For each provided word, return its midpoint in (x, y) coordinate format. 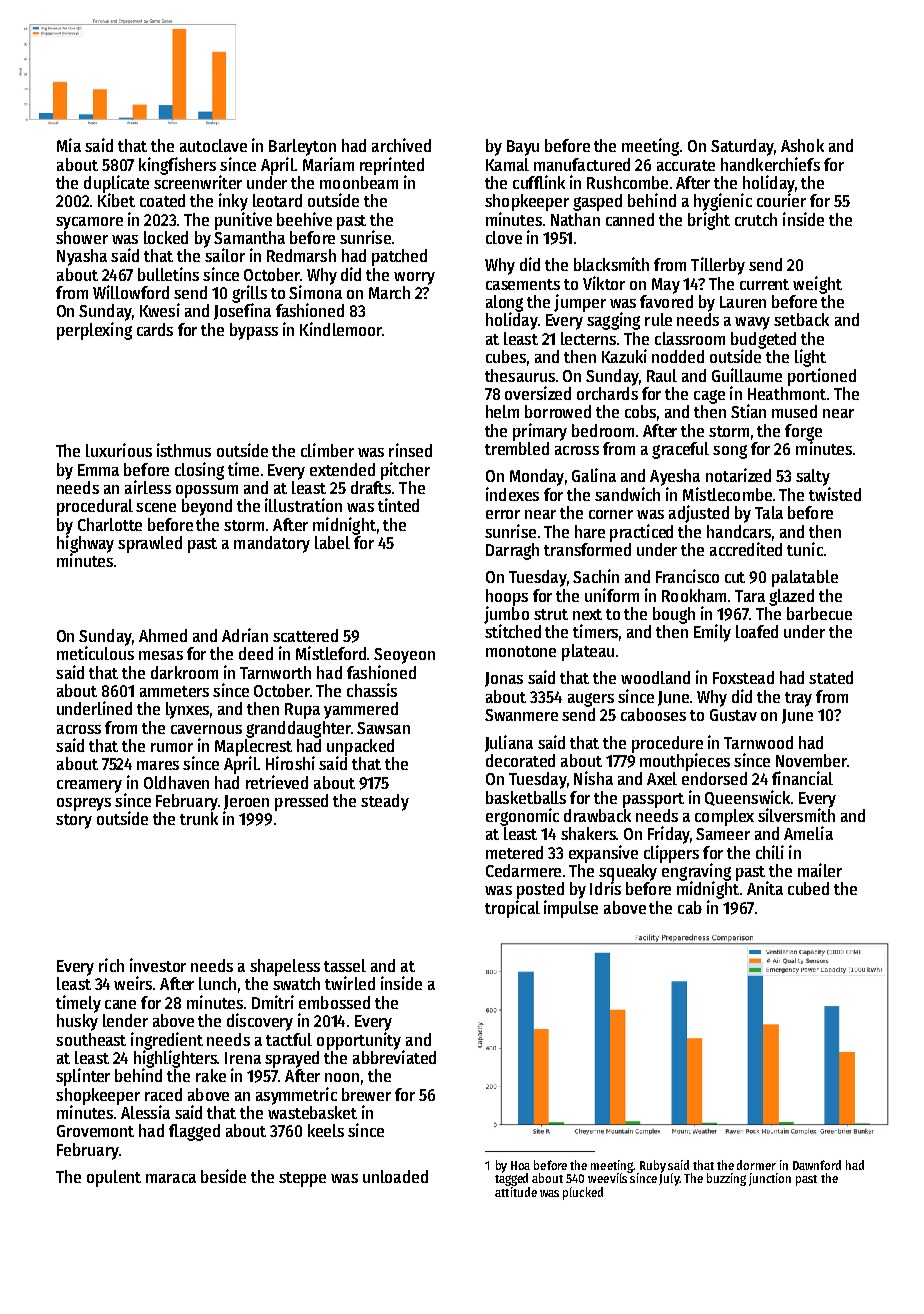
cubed (808, 888)
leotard (277, 200)
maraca (171, 1178)
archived (401, 145)
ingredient (167, 1041)
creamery (89, 786)
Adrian (245, 635)
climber (327, 450)
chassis (372, 690)
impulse (571, 909)
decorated (520, 760)
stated (831, 677)
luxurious (119, 450)
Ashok (802, 145)
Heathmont (787, 393)
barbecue (819, 613)
